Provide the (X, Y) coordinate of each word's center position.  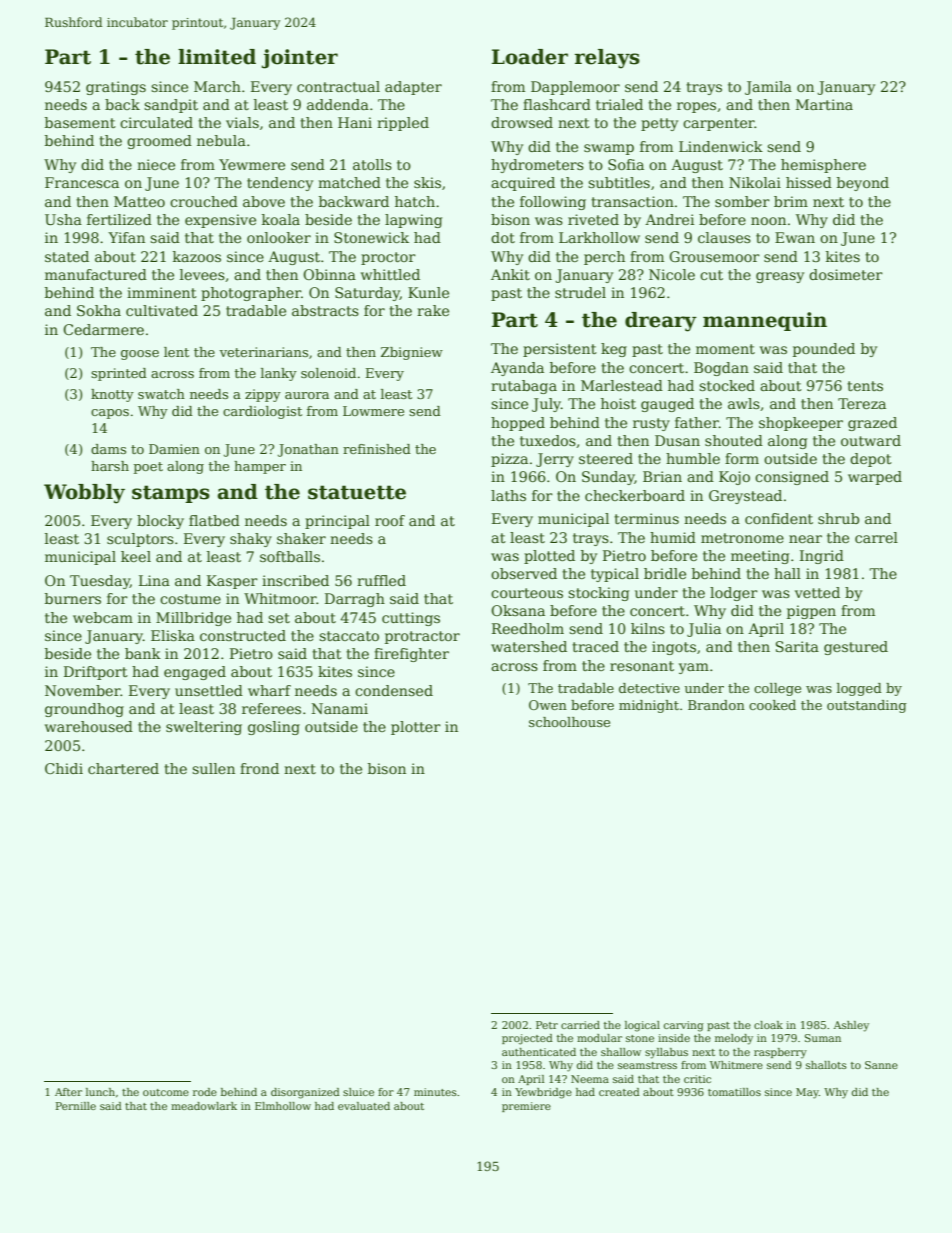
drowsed (522, 122)
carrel (876, 537)
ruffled (381, 580)
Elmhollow (283, 1106)
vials (242, 122)
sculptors (140, 540)
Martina (824, 104)
